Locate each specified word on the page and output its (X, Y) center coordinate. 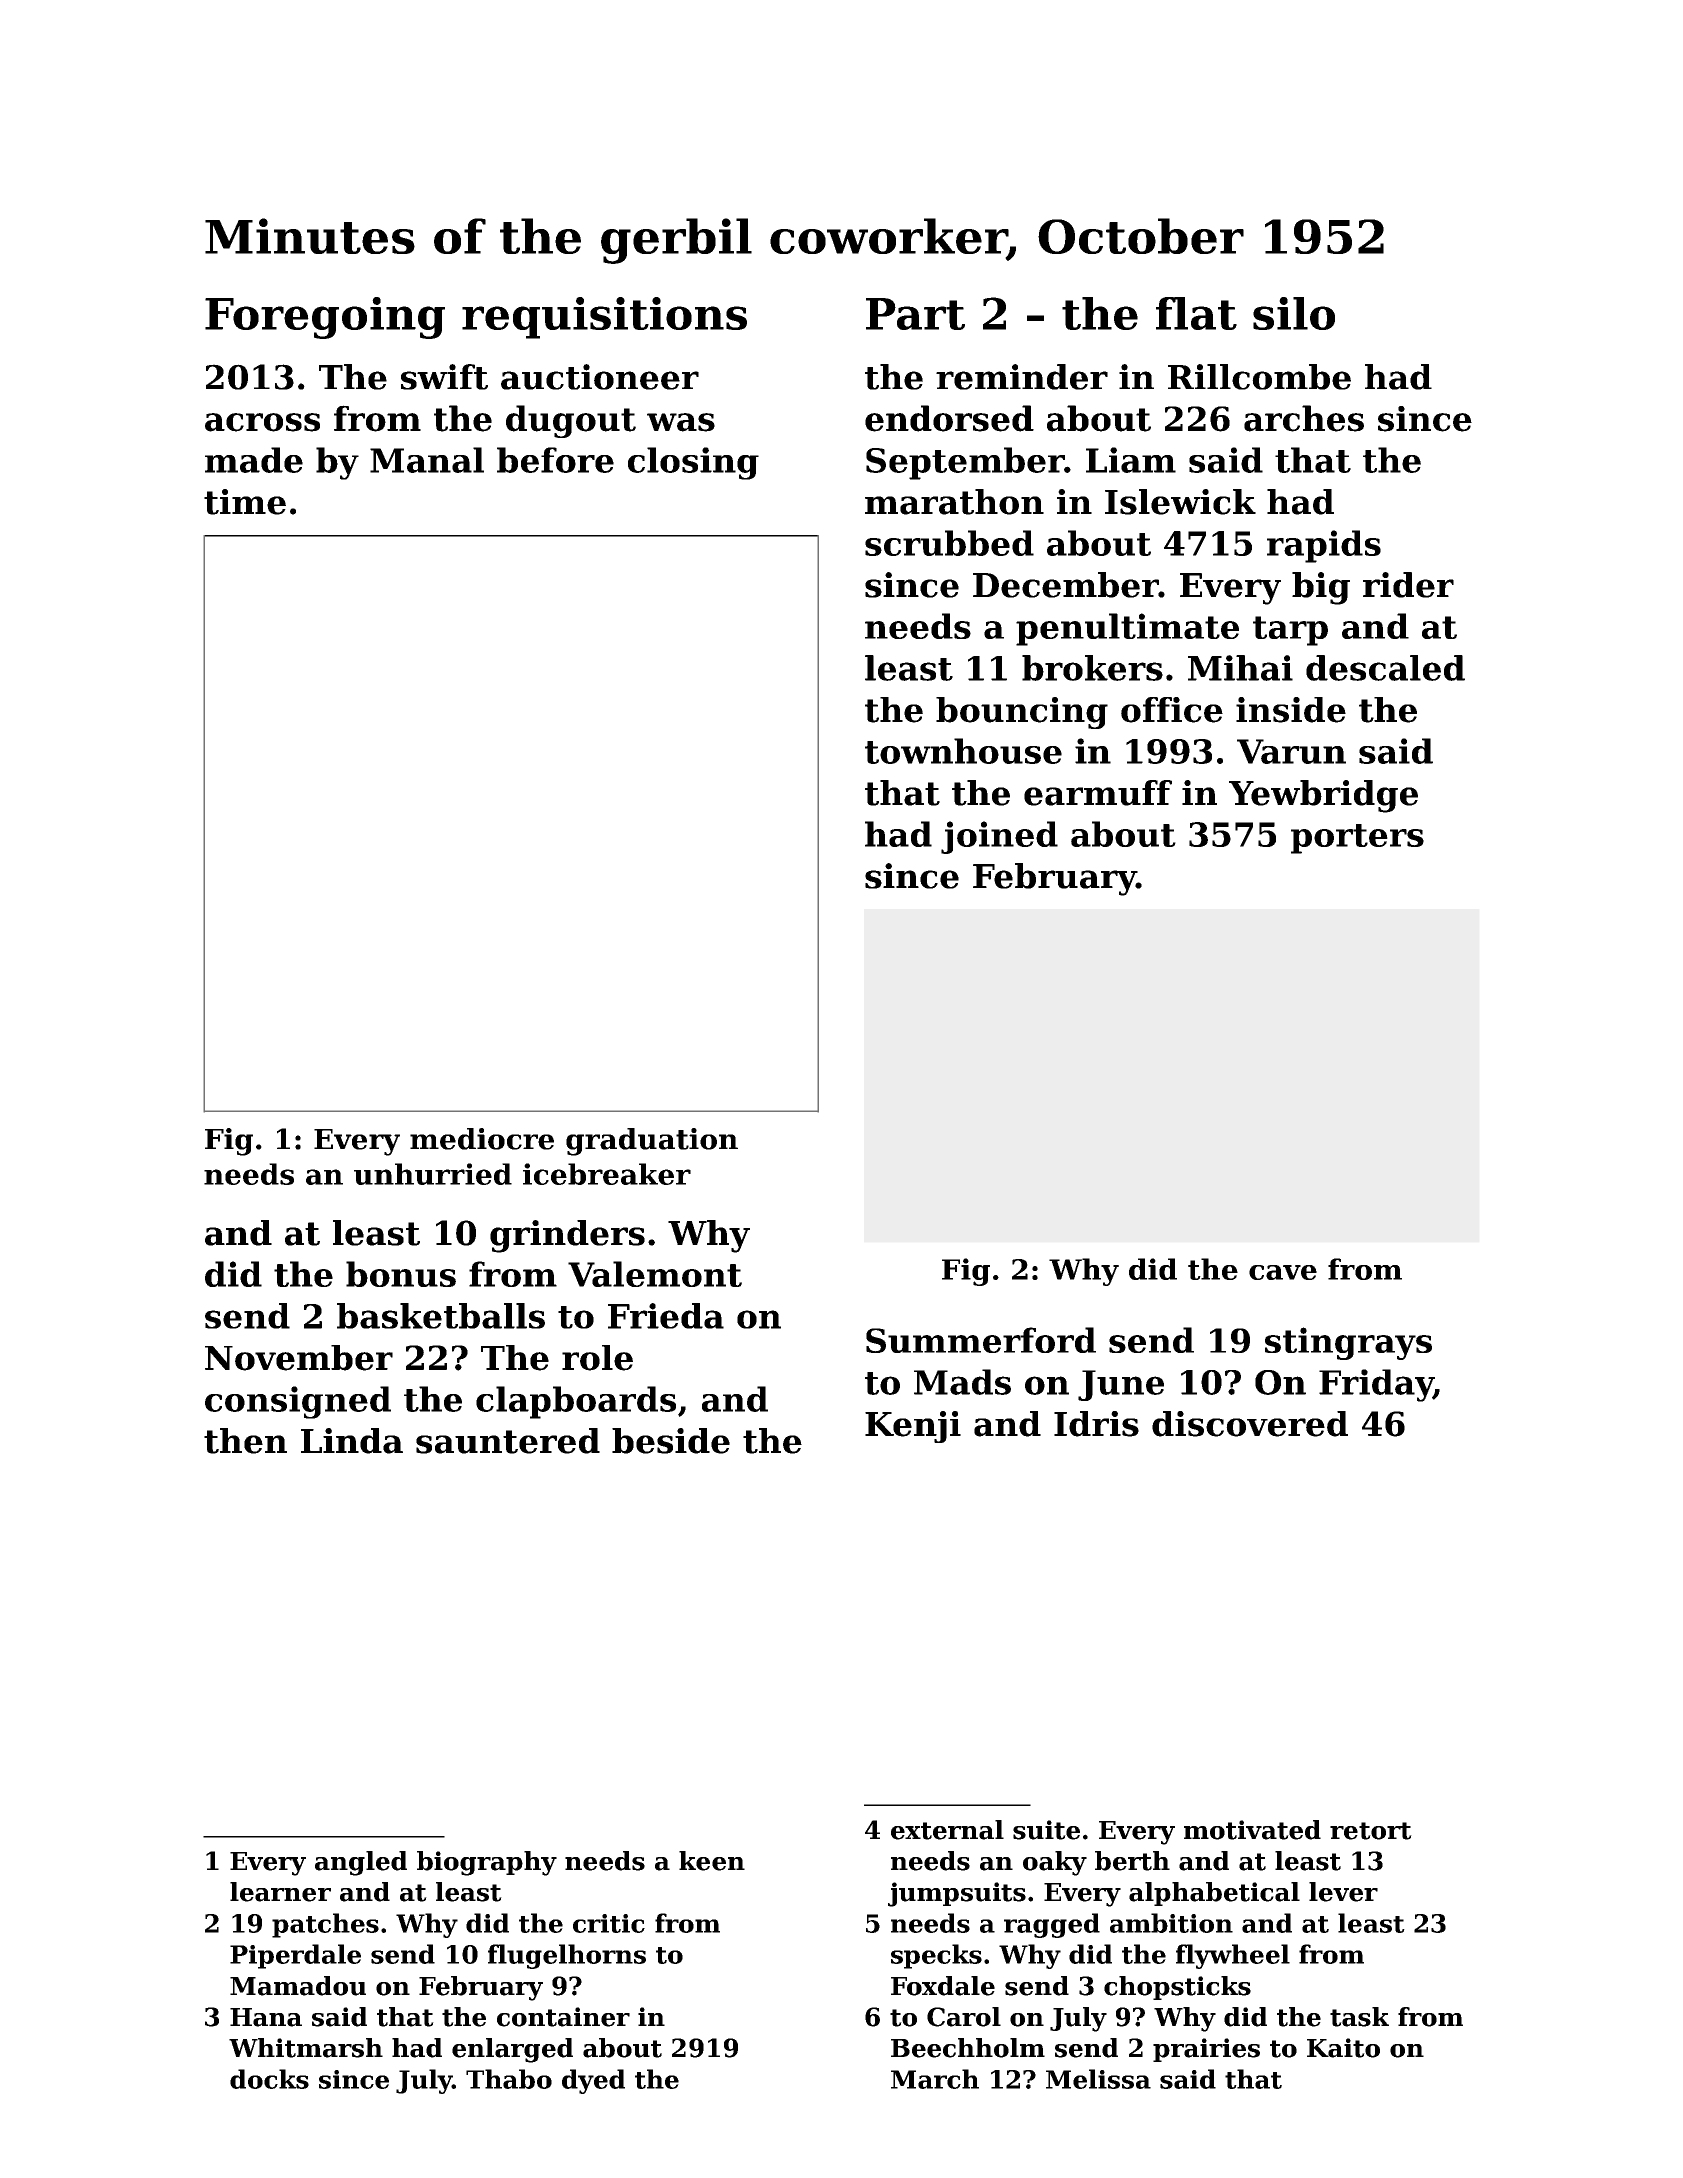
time (245, 502)
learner (280, 1892)
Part (915, 314)
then (245, 1441)
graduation (652, 1142)
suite (1046, 1830)
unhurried (433, 1174)
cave (1283, 1272)
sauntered (508, 1441)
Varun (1291, 751)
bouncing (1022, 713)
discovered (1250, 1424)
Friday (1376, 1385)
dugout (571, 421)
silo (1294, 313)
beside (671, 1441)
